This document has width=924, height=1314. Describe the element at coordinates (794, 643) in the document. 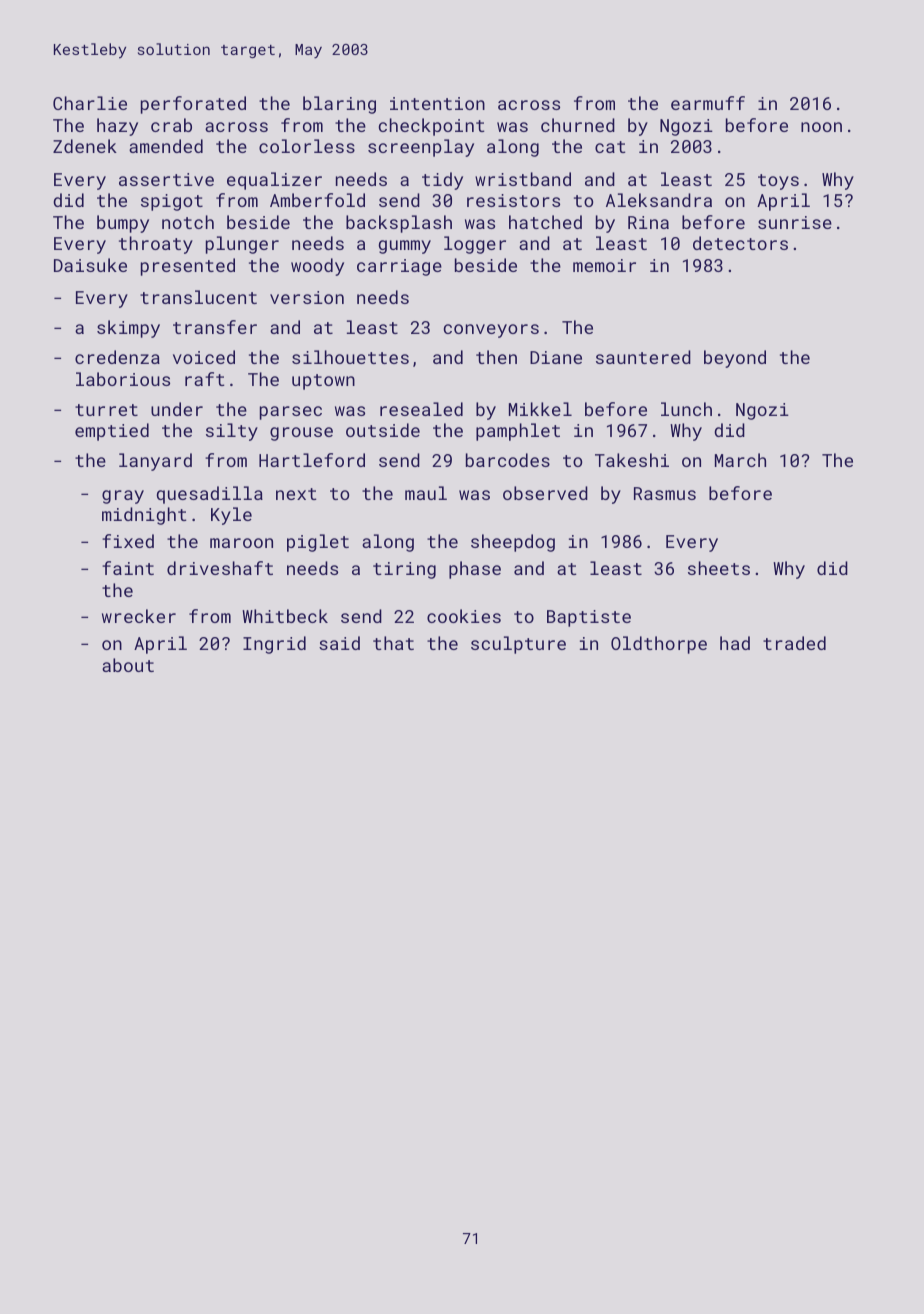

I see `traded` at that location.
